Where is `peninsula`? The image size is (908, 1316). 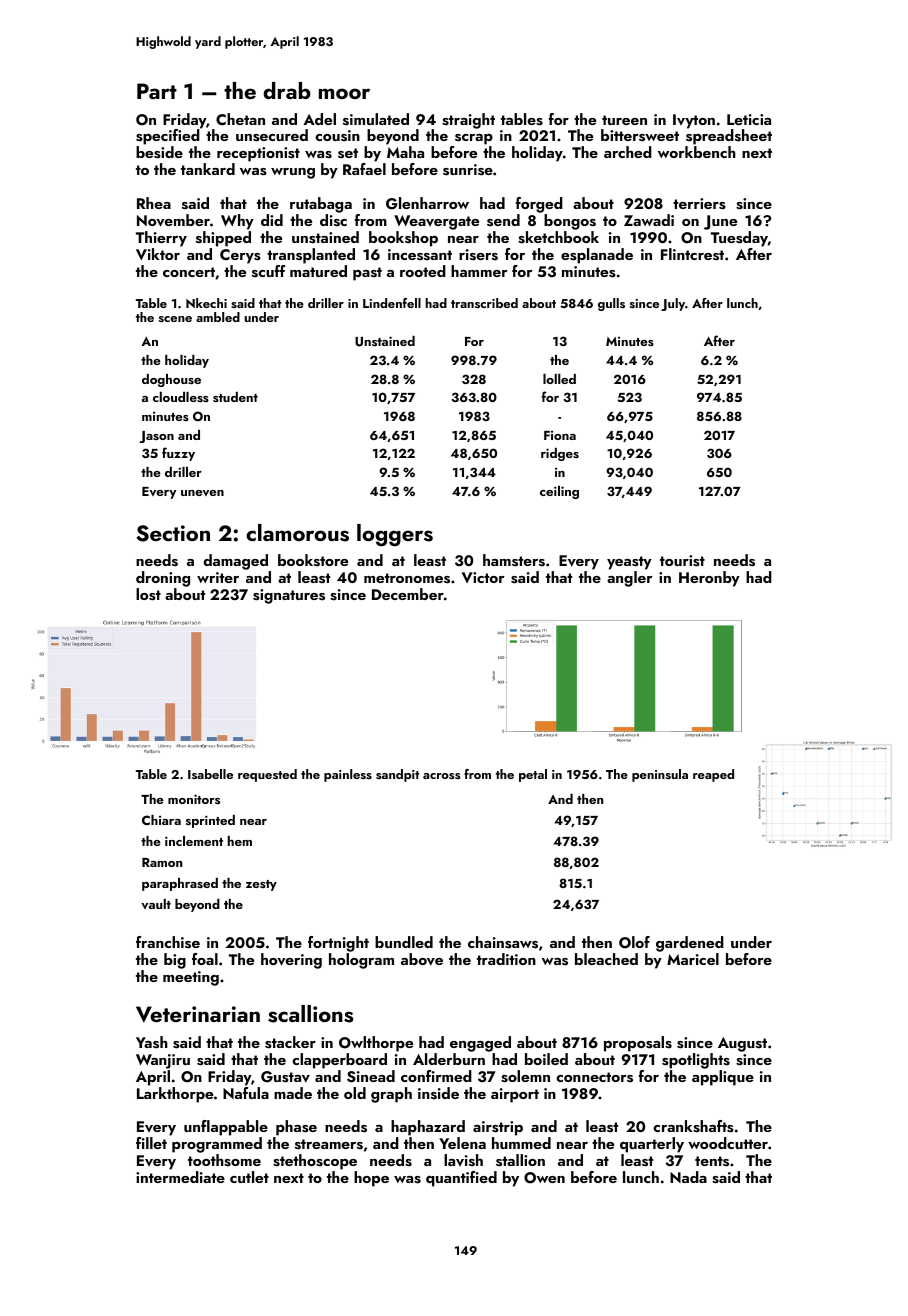
peninsula is located at coordinates (660, 775).
